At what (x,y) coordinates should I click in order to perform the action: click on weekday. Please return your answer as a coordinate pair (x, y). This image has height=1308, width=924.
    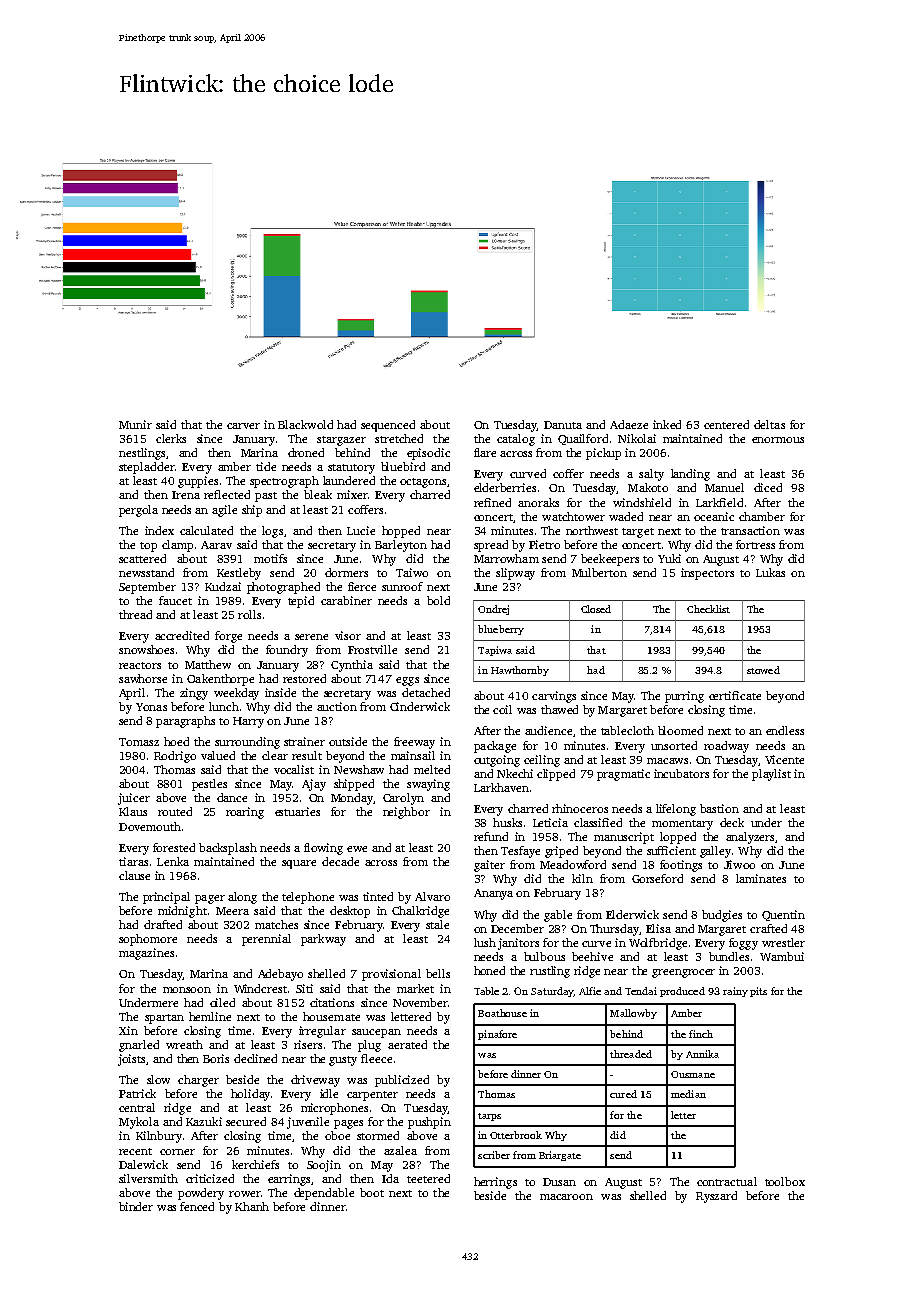
    Looking at the image, I should click on (236, 694).
